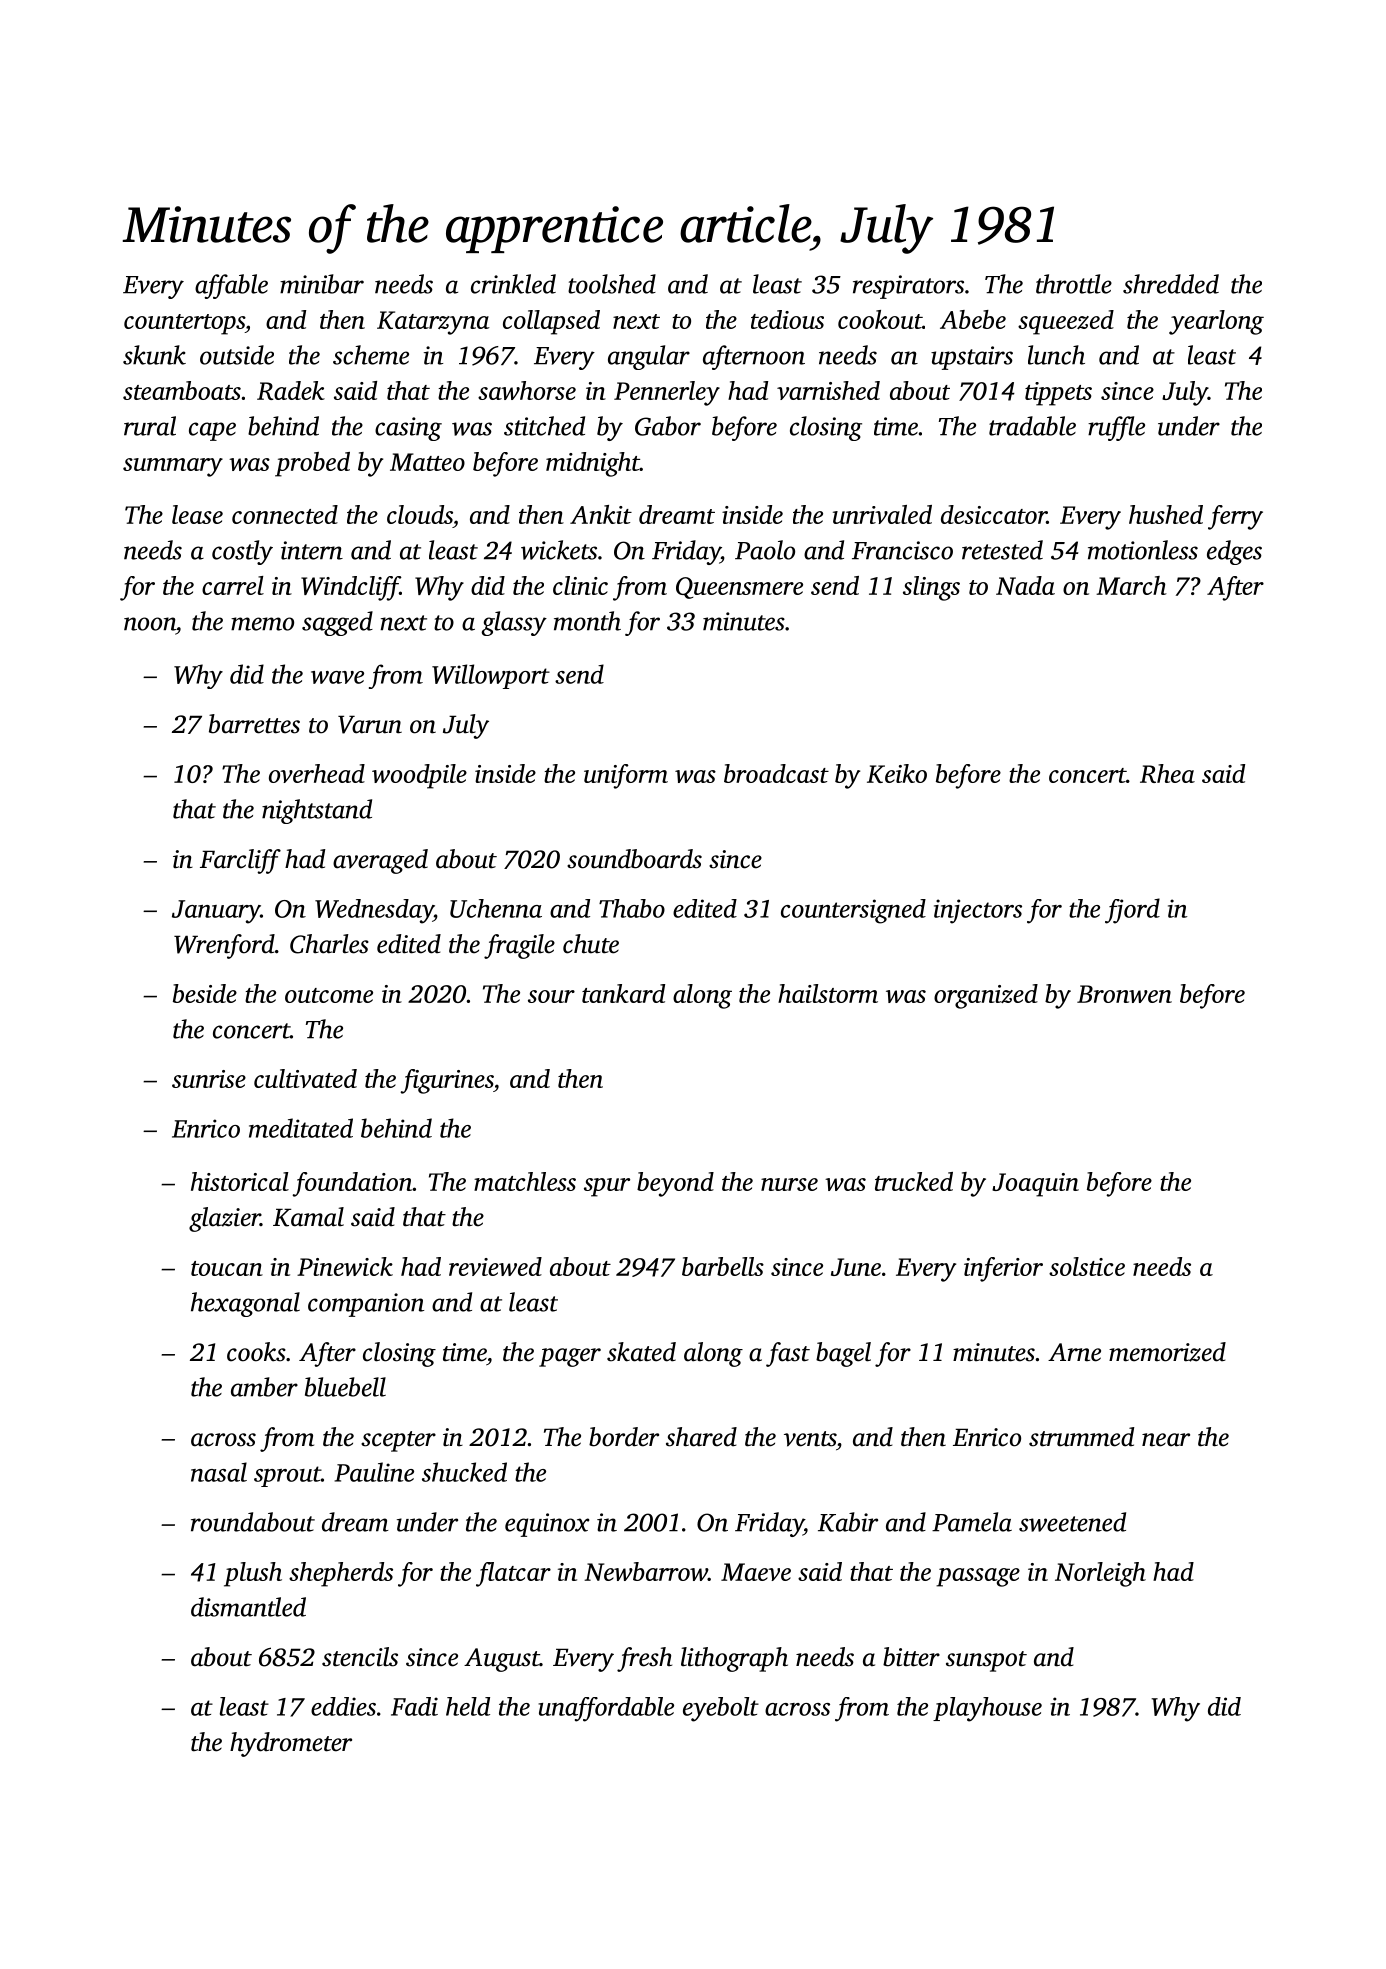 Image resolution: width=1386 pixels, height=1969 pixels. What do you see at coordinates (612, 284) in the screenshot?
I see `toolshed` at bounding box center [612, 284].
